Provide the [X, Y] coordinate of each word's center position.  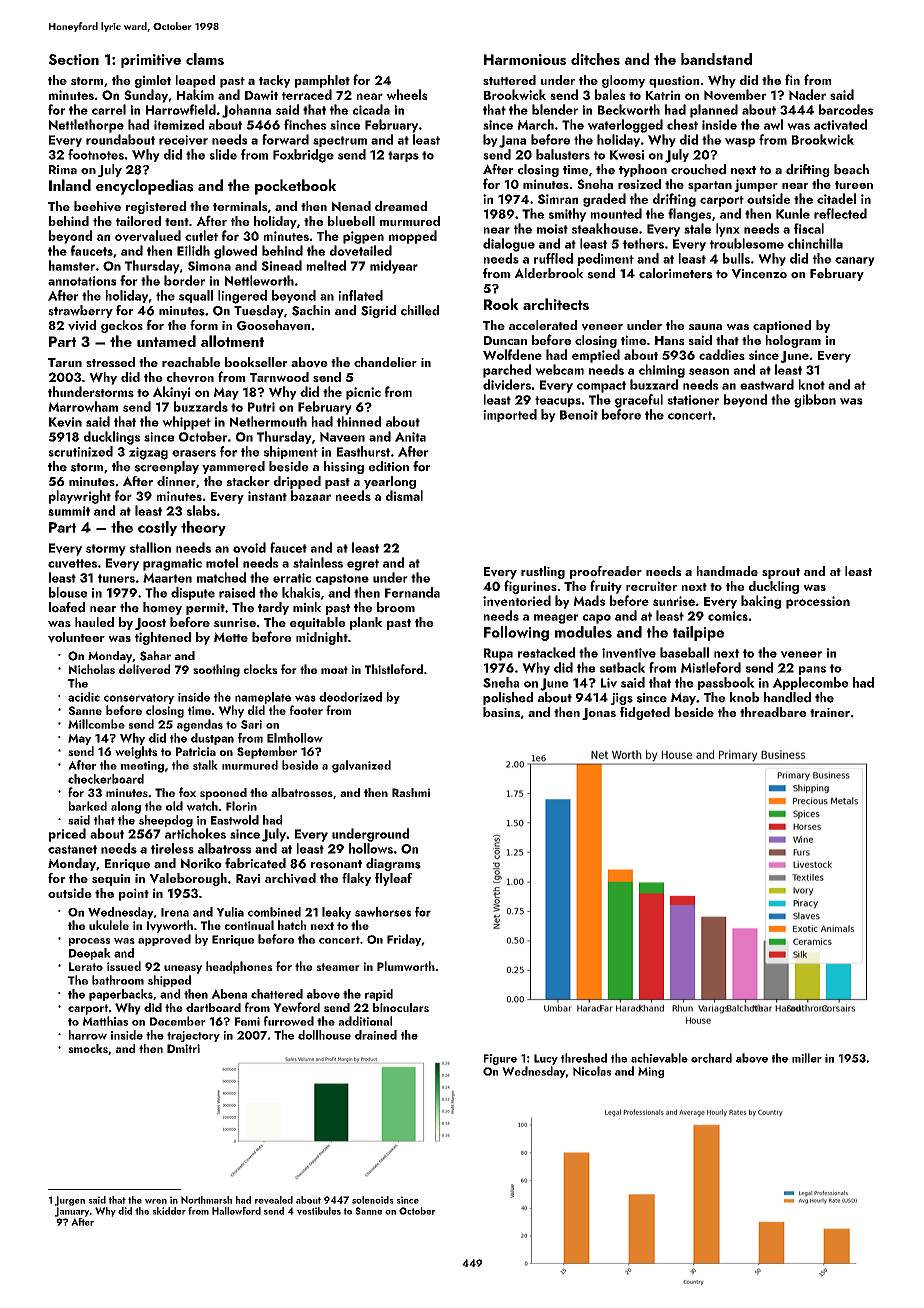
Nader [807, 94]
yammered [233, 467]
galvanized [361, 766]
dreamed [401, 206]
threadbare [773, 712]
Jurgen [70, 1201]
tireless [172, 848]
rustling [543, 572]
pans [812, 670]
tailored [138, 221]
